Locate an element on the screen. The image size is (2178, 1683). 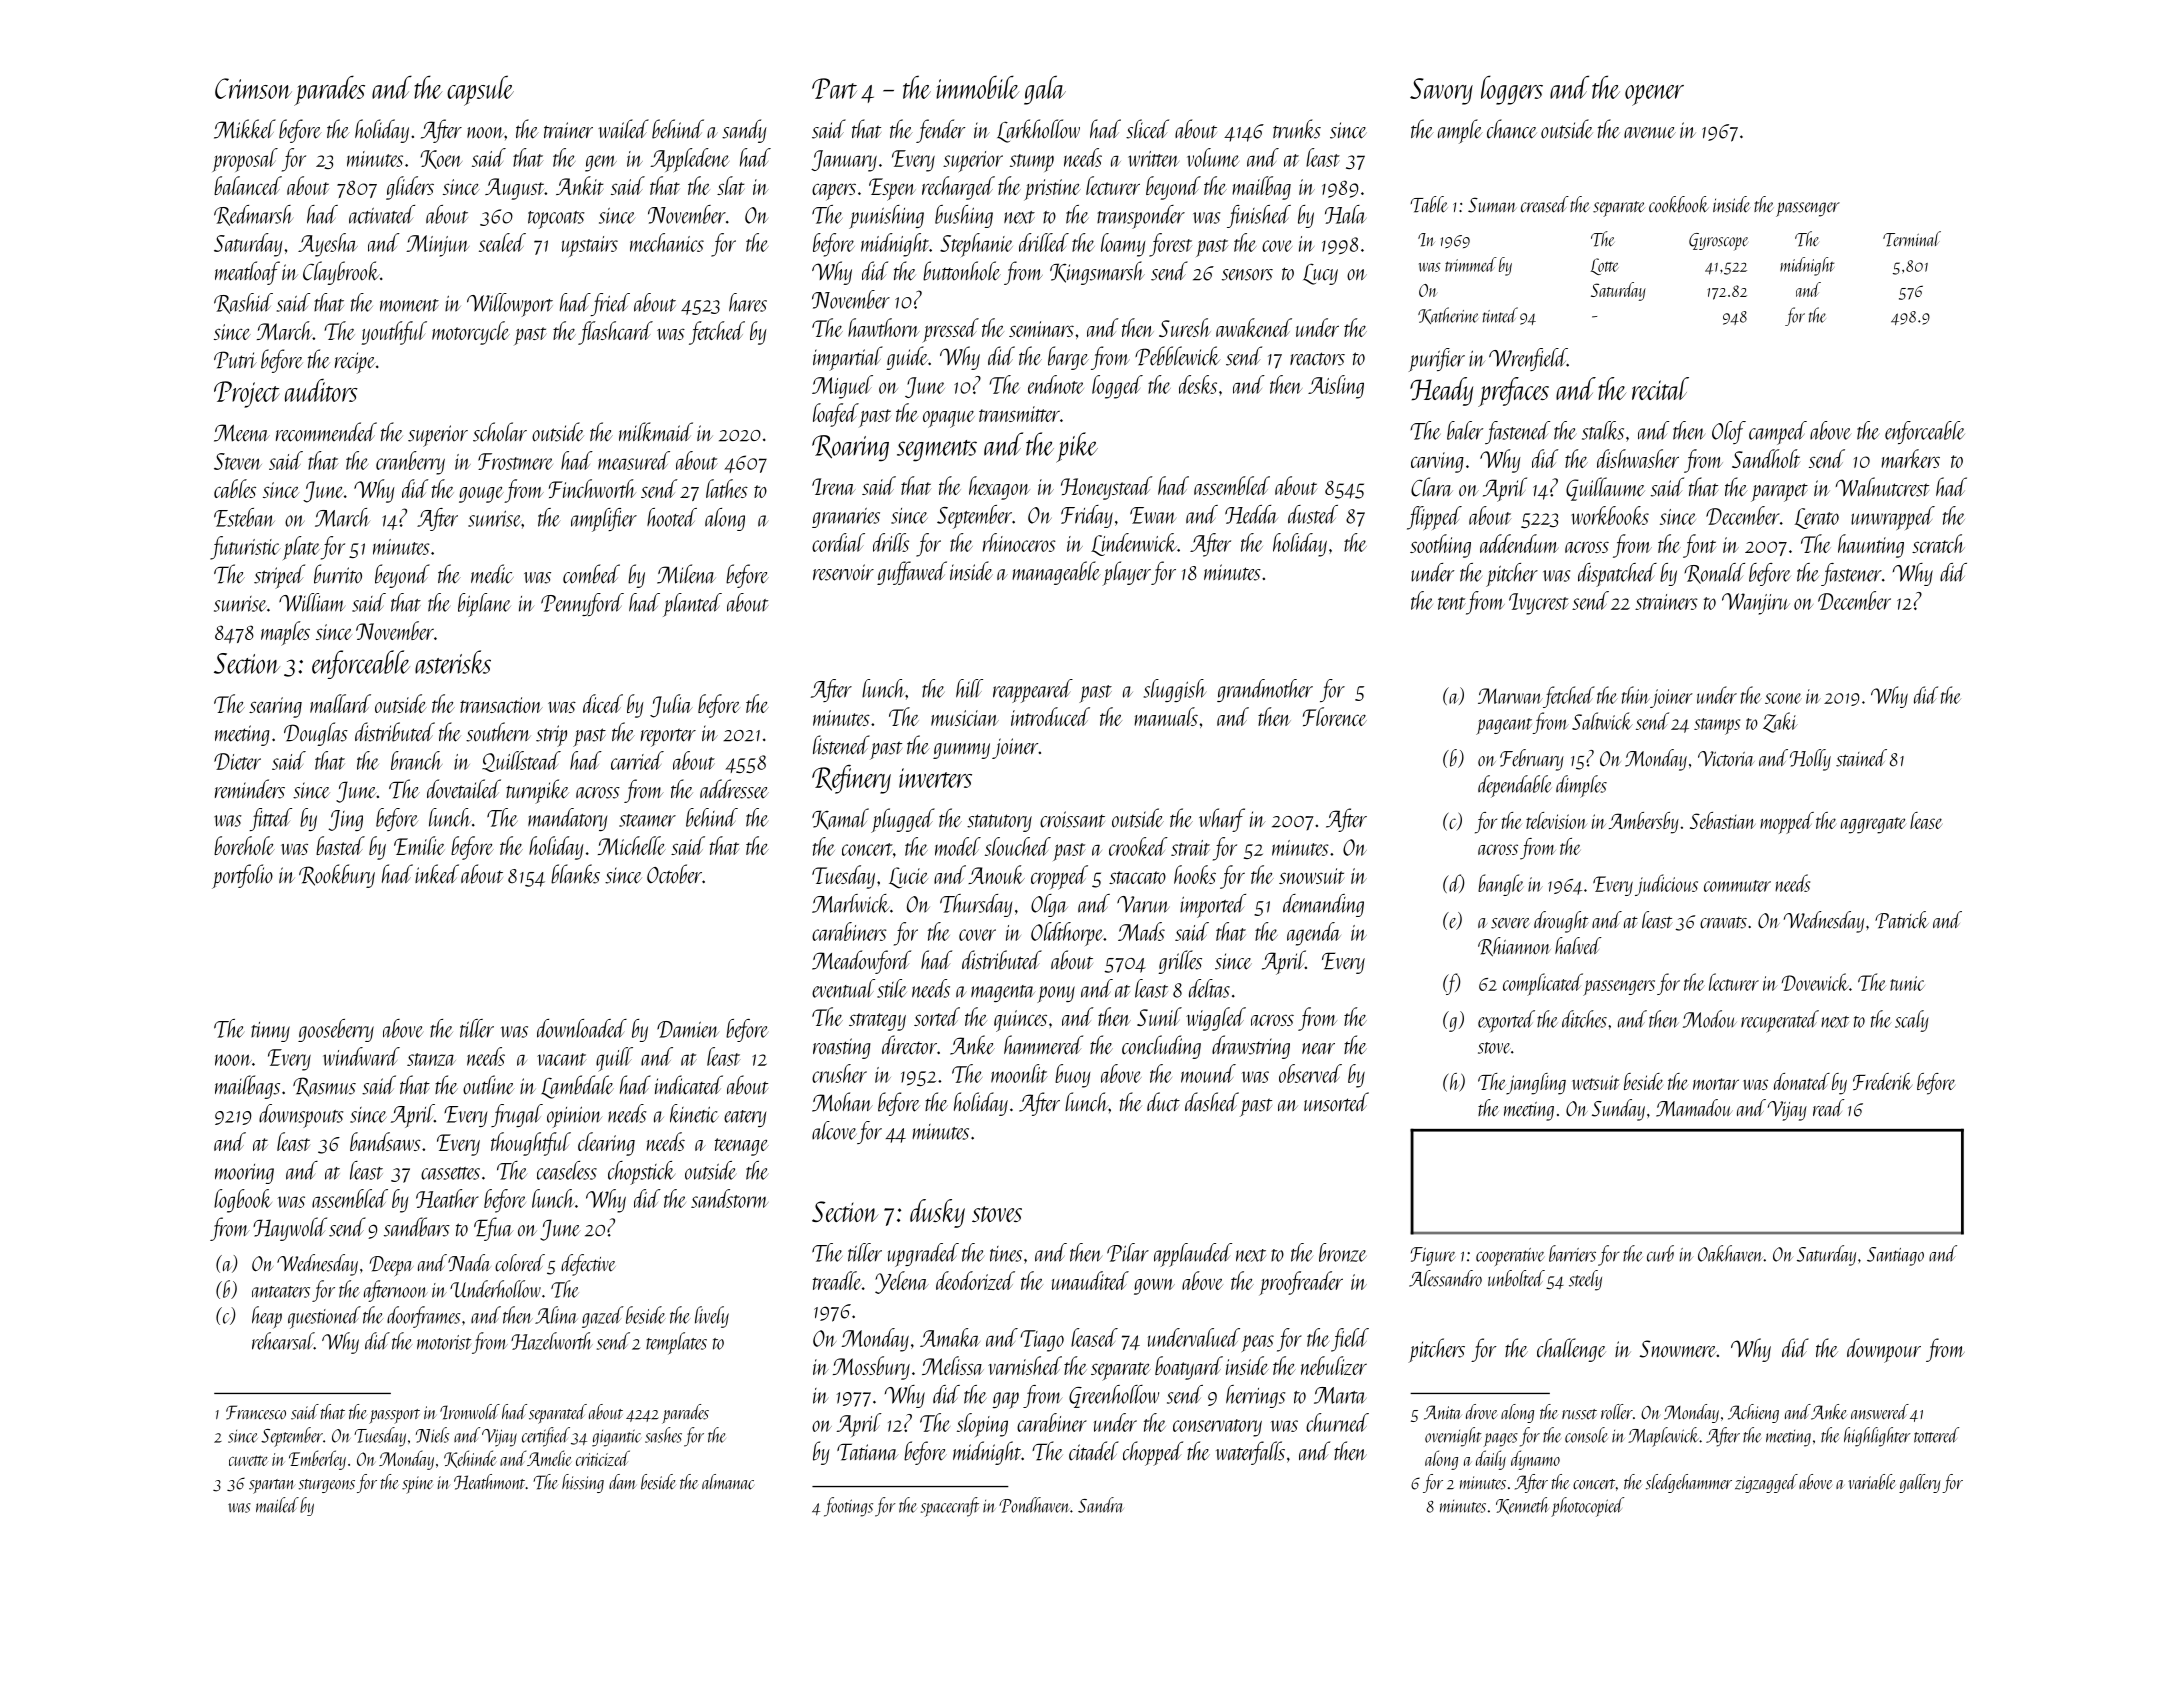
hissing is located at coordinates (583, 1483).
